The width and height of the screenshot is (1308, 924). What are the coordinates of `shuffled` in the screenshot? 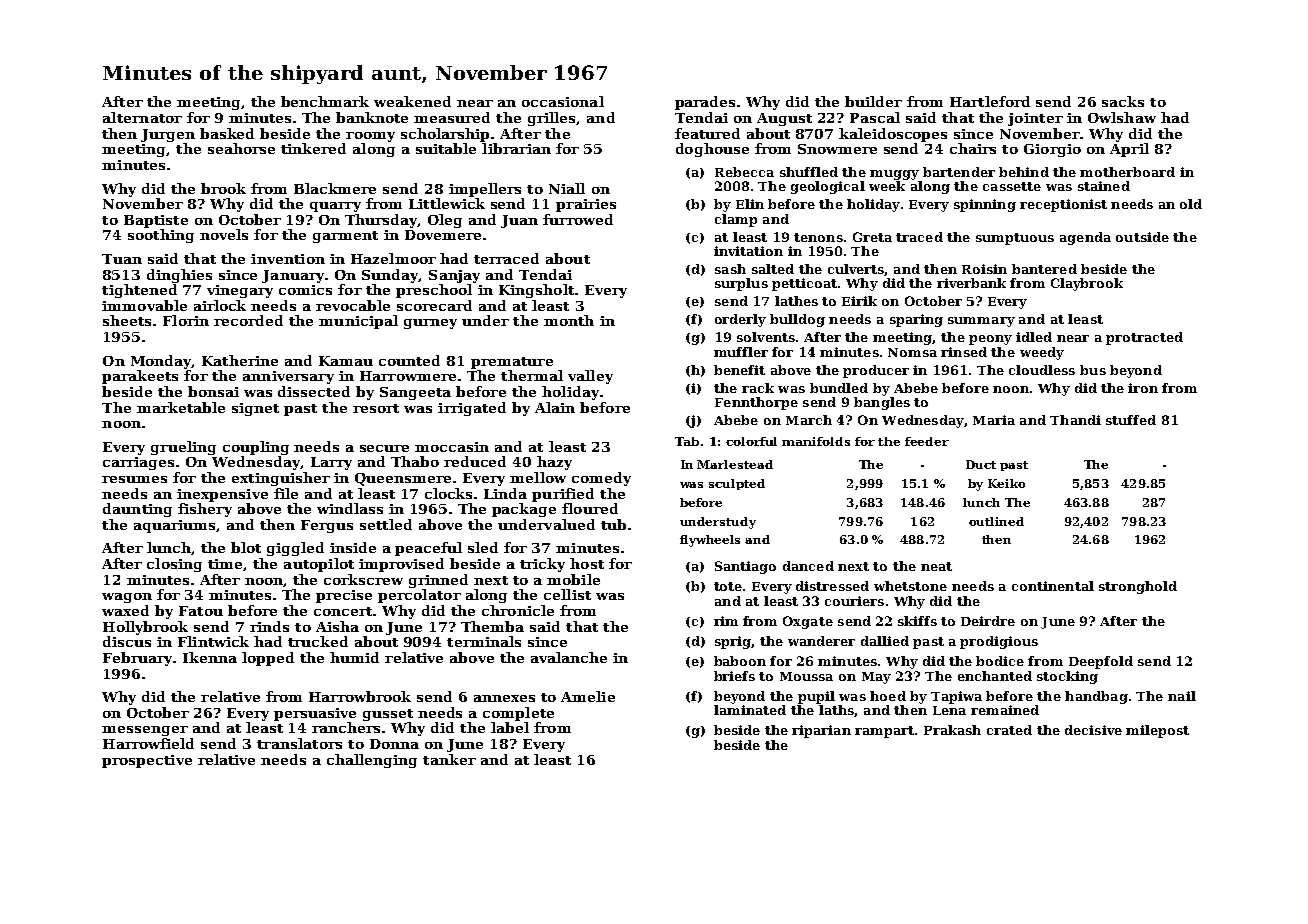 It's located at (809, 172).
